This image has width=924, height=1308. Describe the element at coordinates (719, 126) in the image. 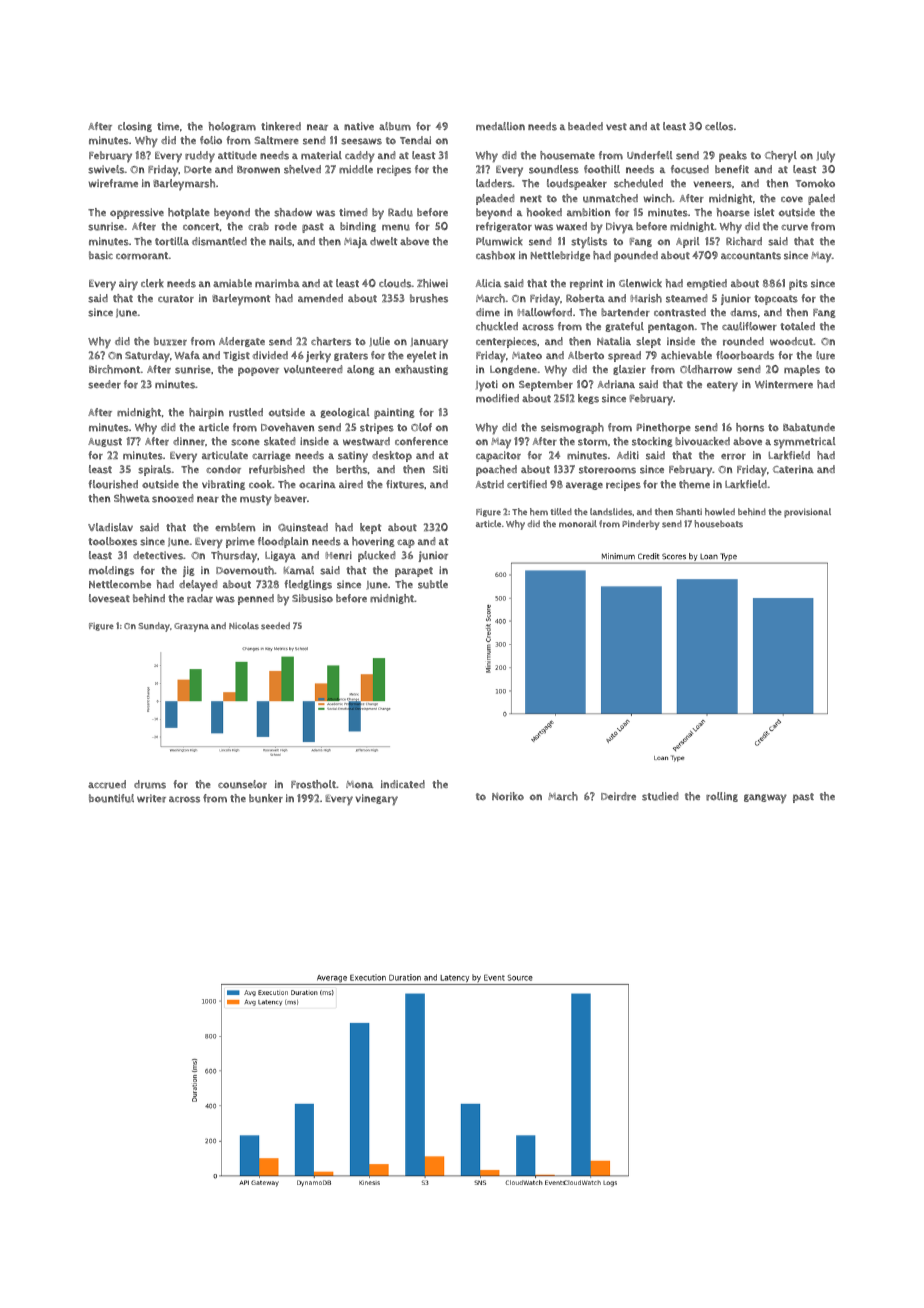

I see `cellos` at that location.
